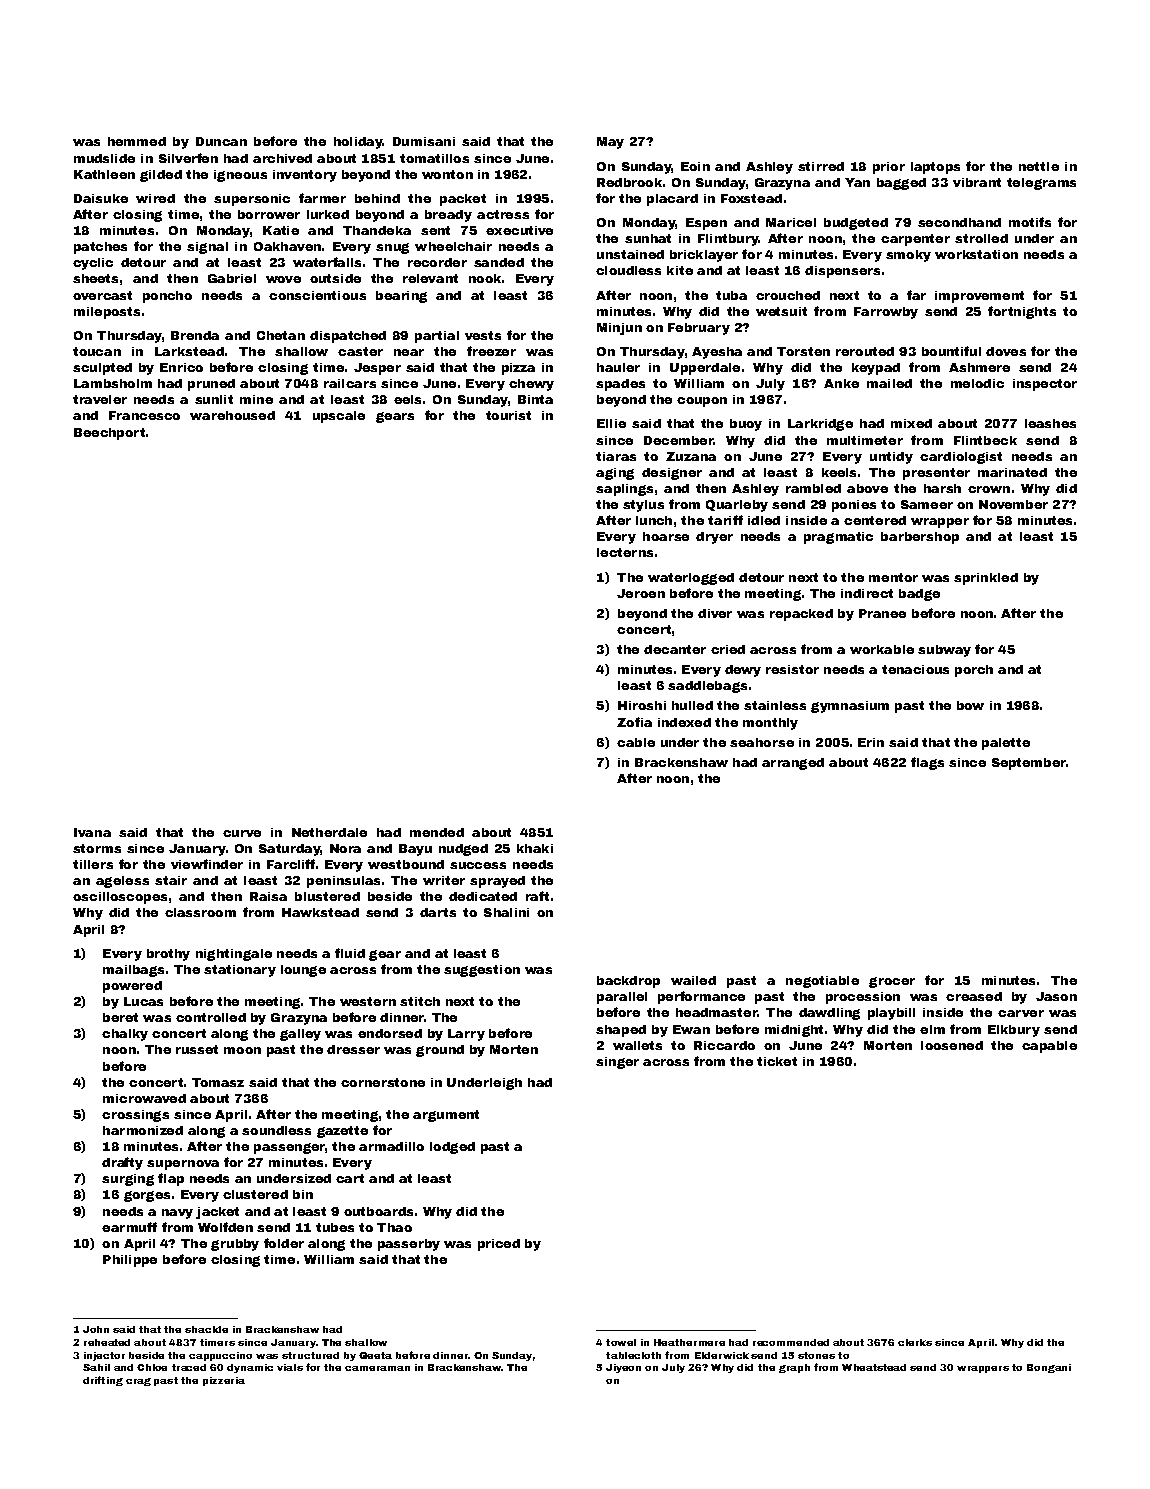 The image size is (1150, 1489). Describe the element at coordinates (820, 425) in the page. I see `Larkridge` at that location.
